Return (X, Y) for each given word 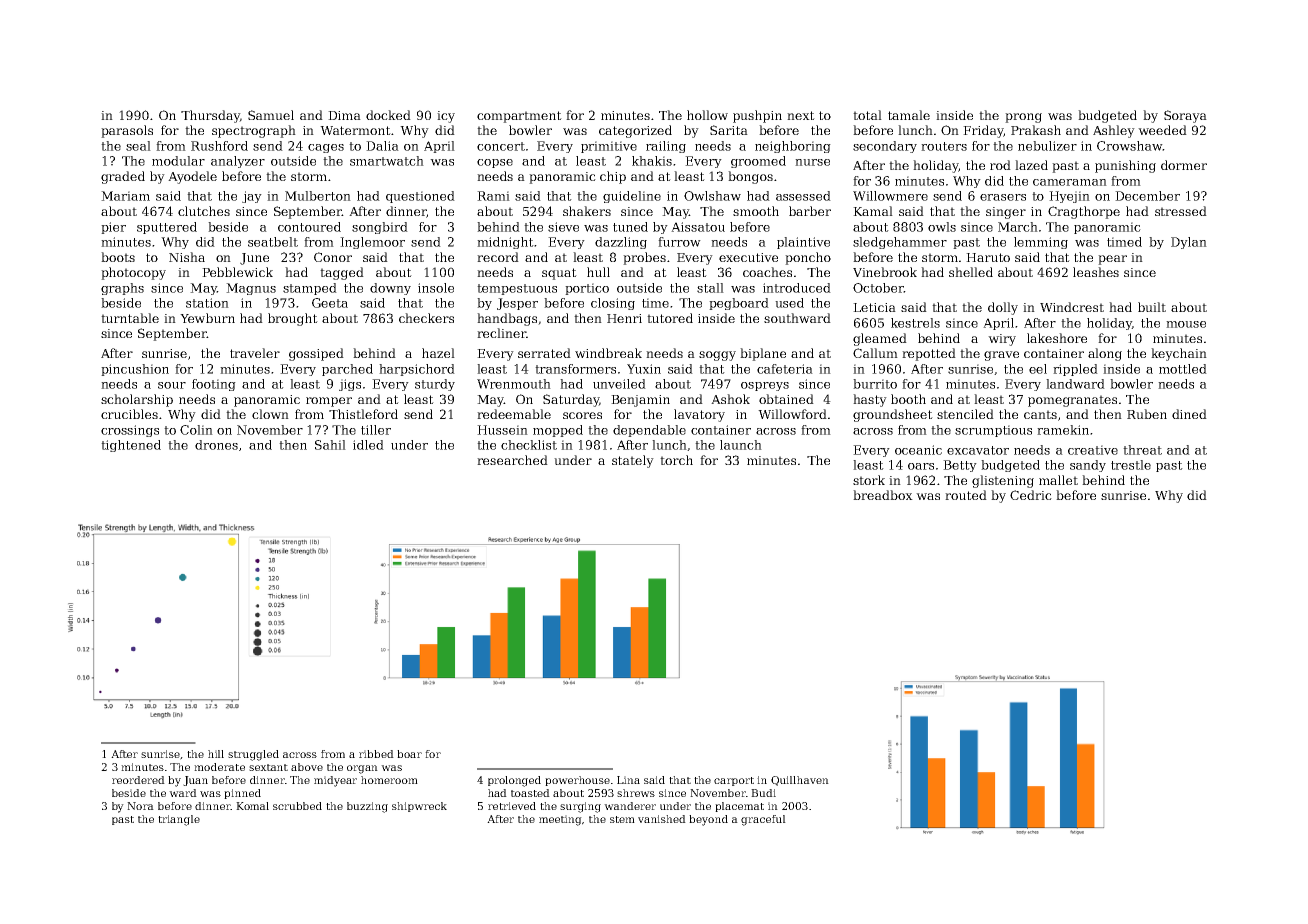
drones (216, 445)
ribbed (376, 754)
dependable (649, 431)
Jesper (517, 304)
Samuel (271, 115)
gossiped (316, 354)
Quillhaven (800, 781)
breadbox (883, 495)
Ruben (1147, 414)
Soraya (1185, 116)
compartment (519, 117)
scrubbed (297, 806)
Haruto (988, 257)
